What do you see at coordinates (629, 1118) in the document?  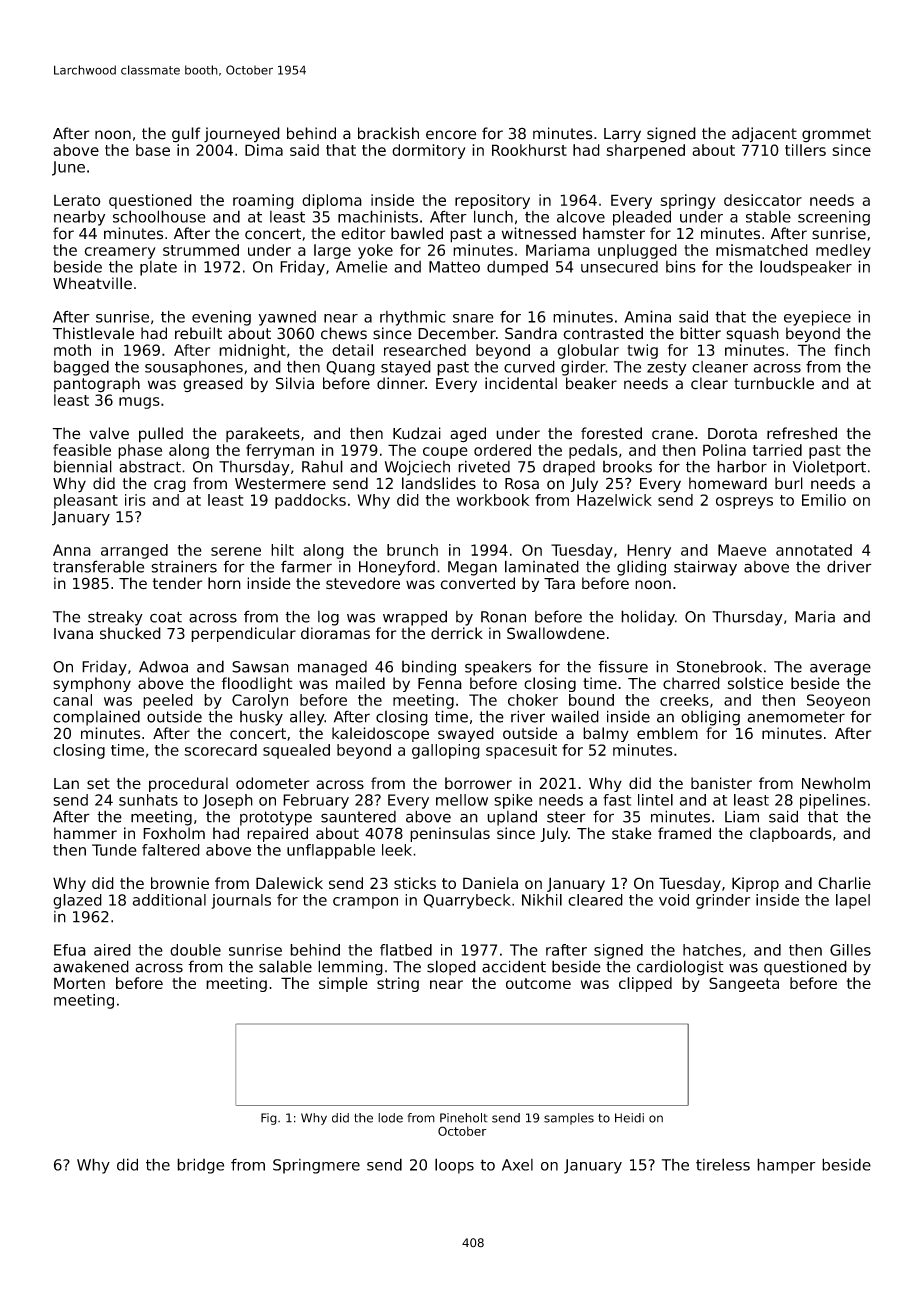 I see `Heidi` at bounding box center [629, 1118].
